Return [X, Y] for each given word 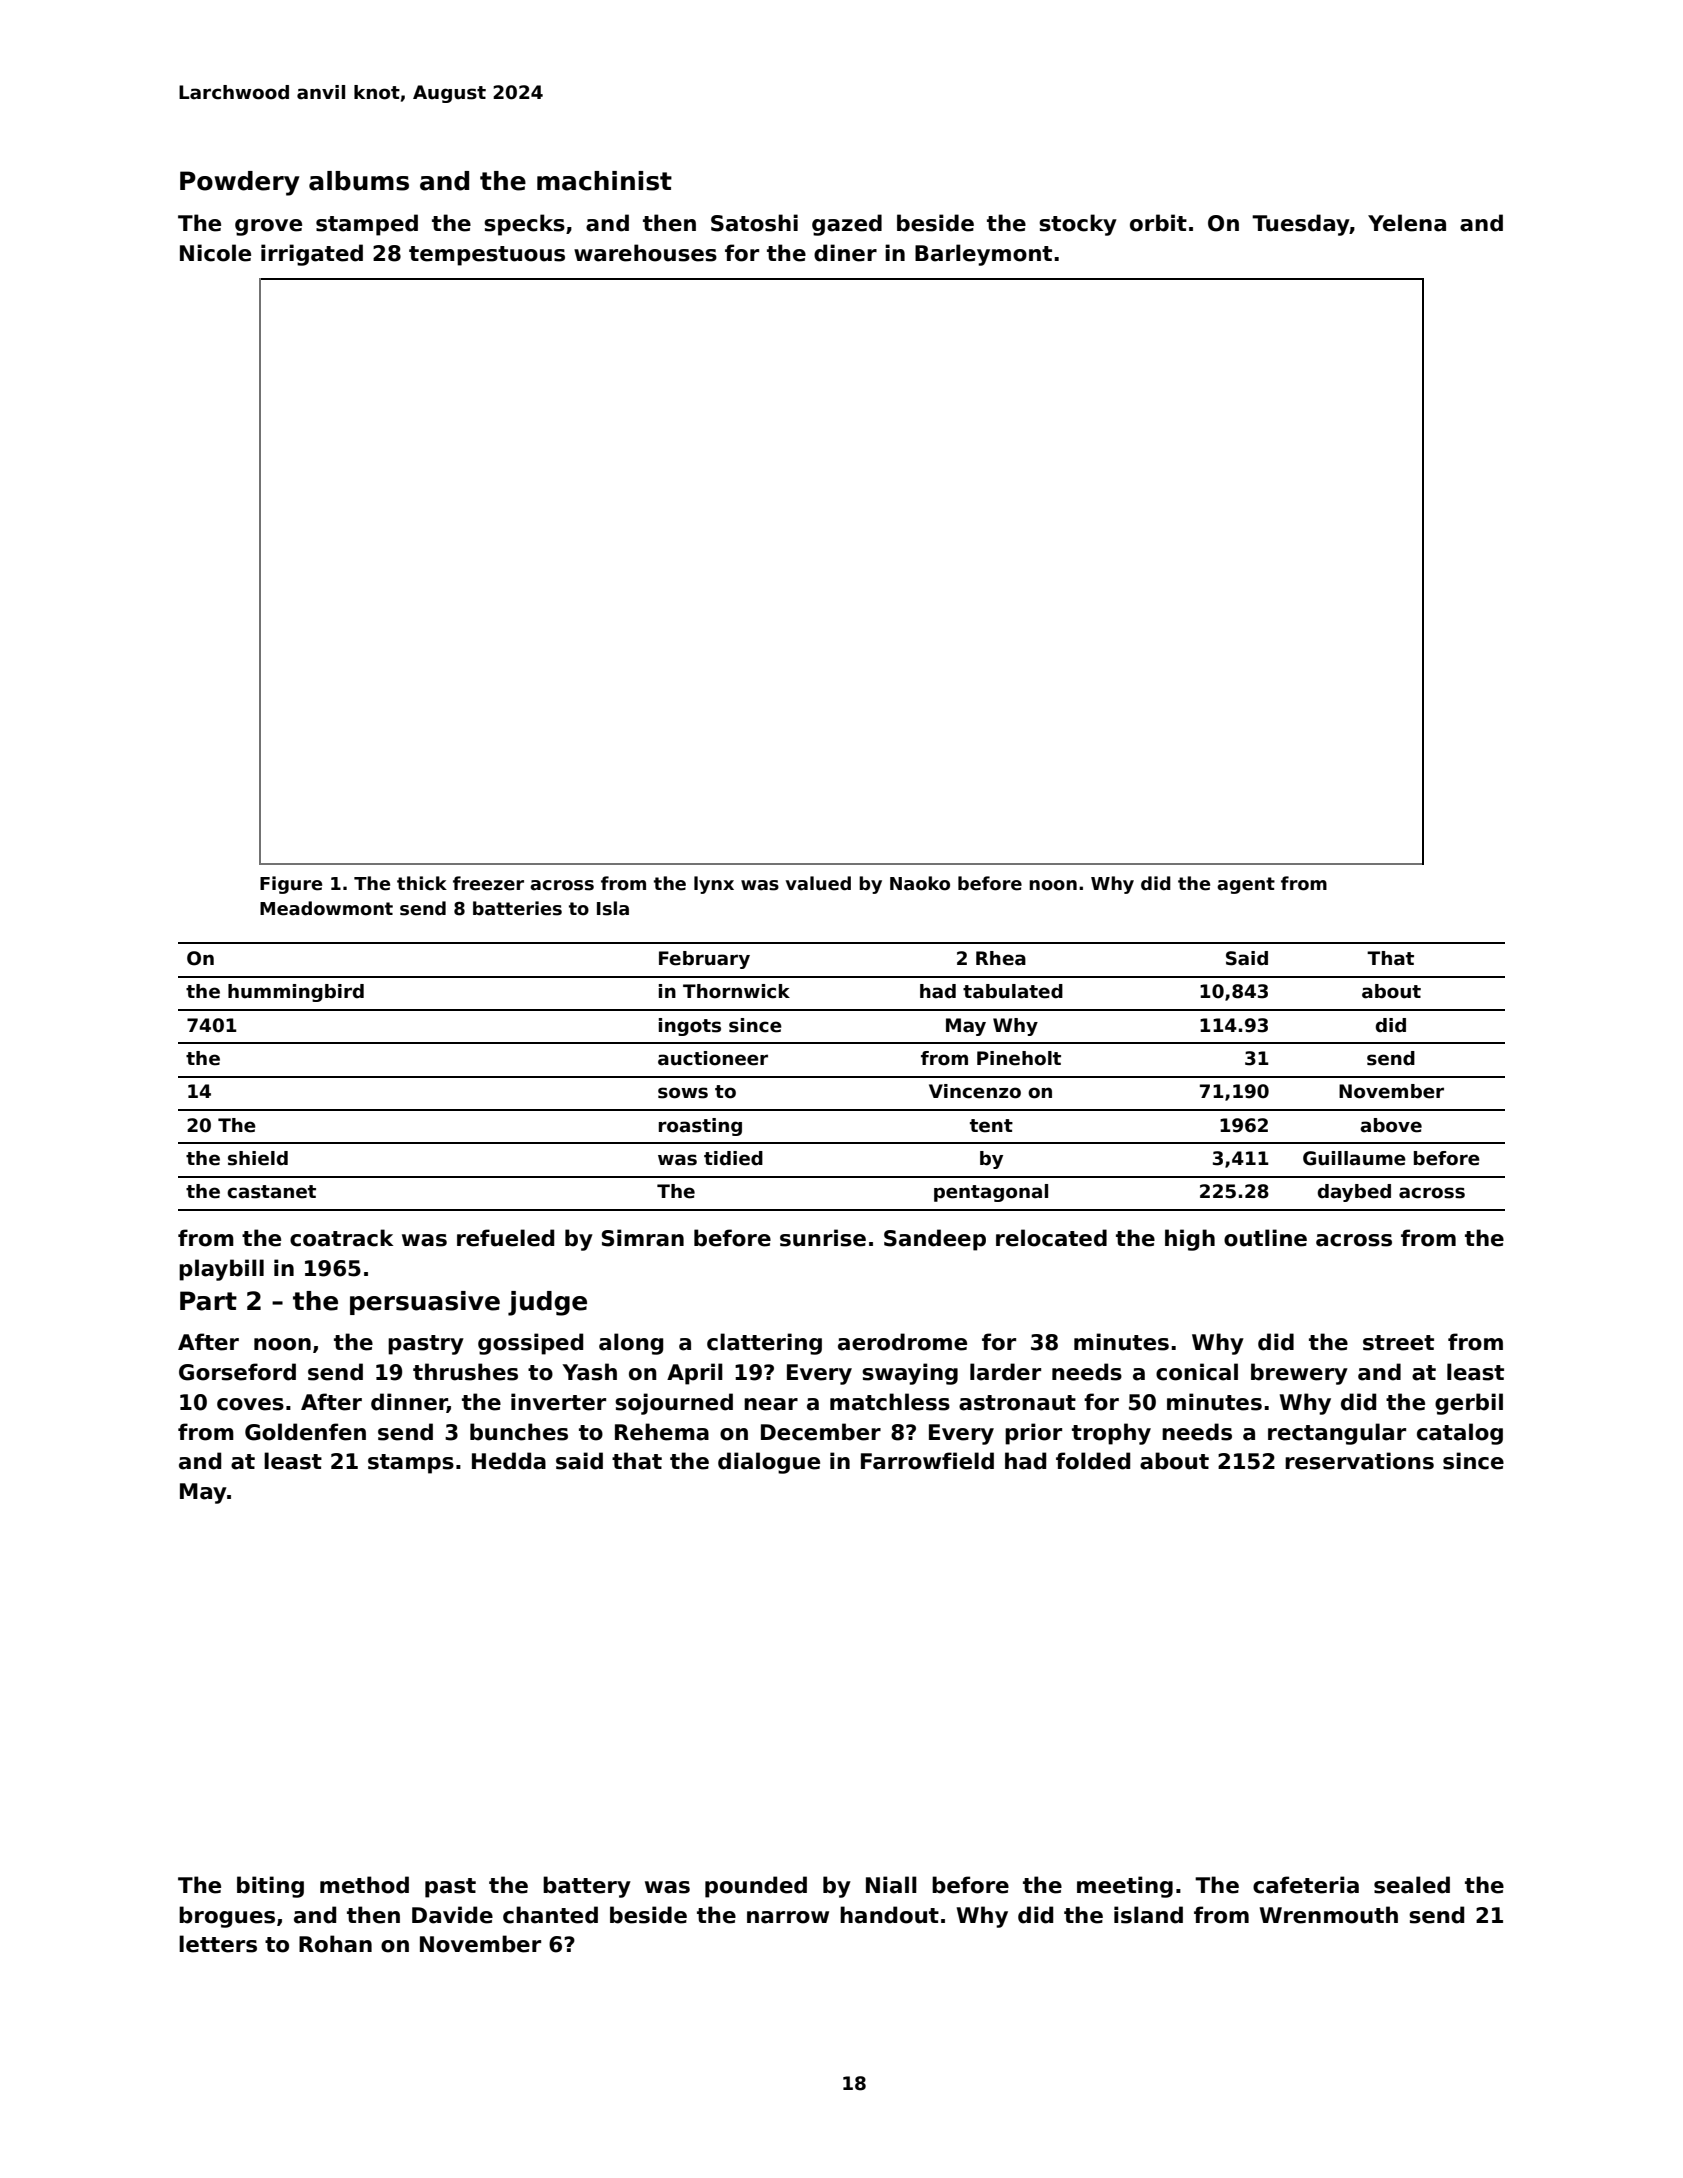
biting [270, 1887]
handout [889, 1915]
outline [1265, 1238]
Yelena [1407, 223]
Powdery [240, 183]
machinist [604, 181]
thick [422, 883]
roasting [700, 1127]
